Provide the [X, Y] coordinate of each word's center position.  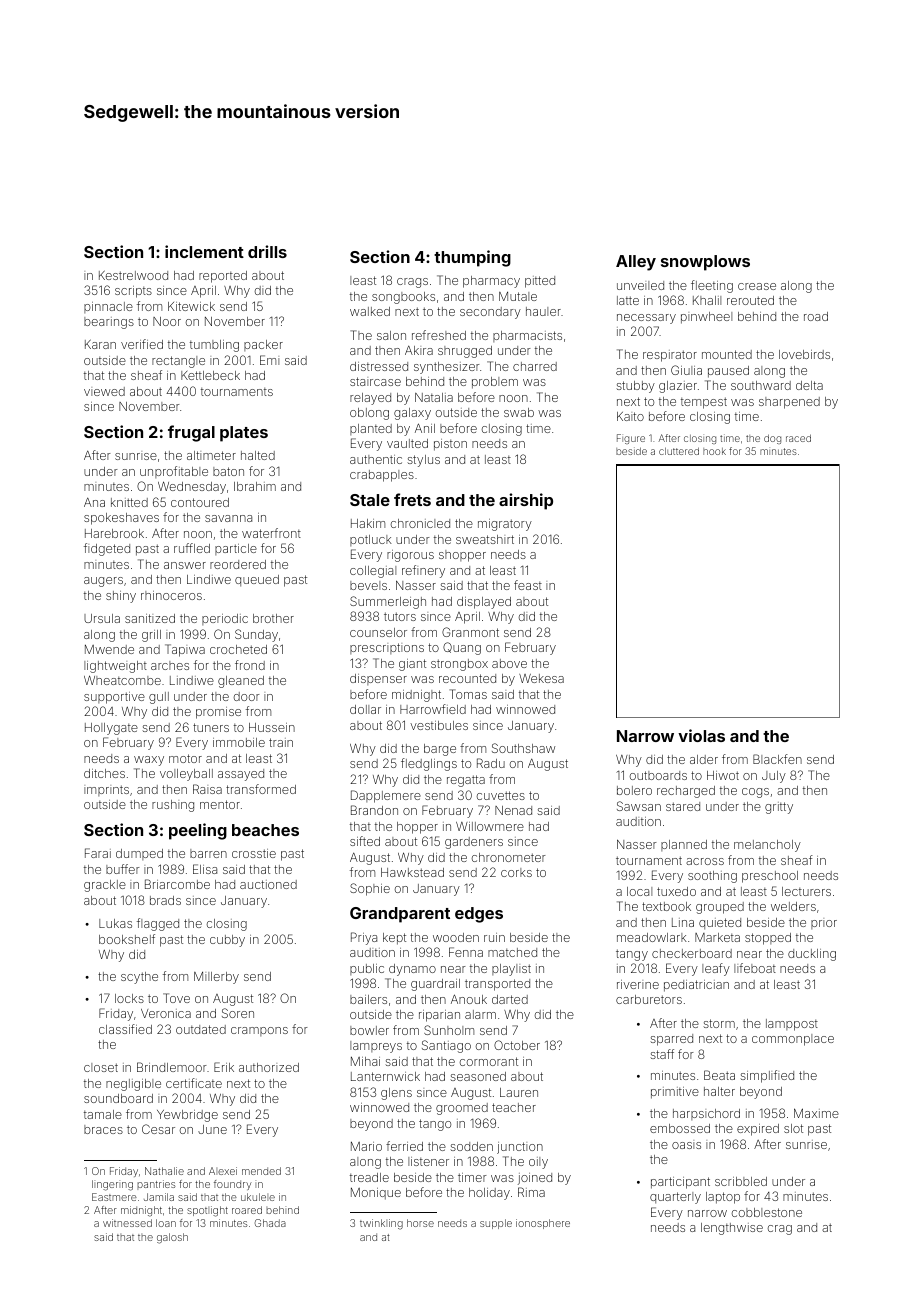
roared [247, 1210]
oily [538, 1163]
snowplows [705, 263]
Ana [94, 502]
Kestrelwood [133, 275]
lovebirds [804, 354]
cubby [227, 941]
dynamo [412, 970]
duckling [812, 955]
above [509, 663]
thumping [472, 258]
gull [159, 698]
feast [528, 585]
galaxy [412, 414]
